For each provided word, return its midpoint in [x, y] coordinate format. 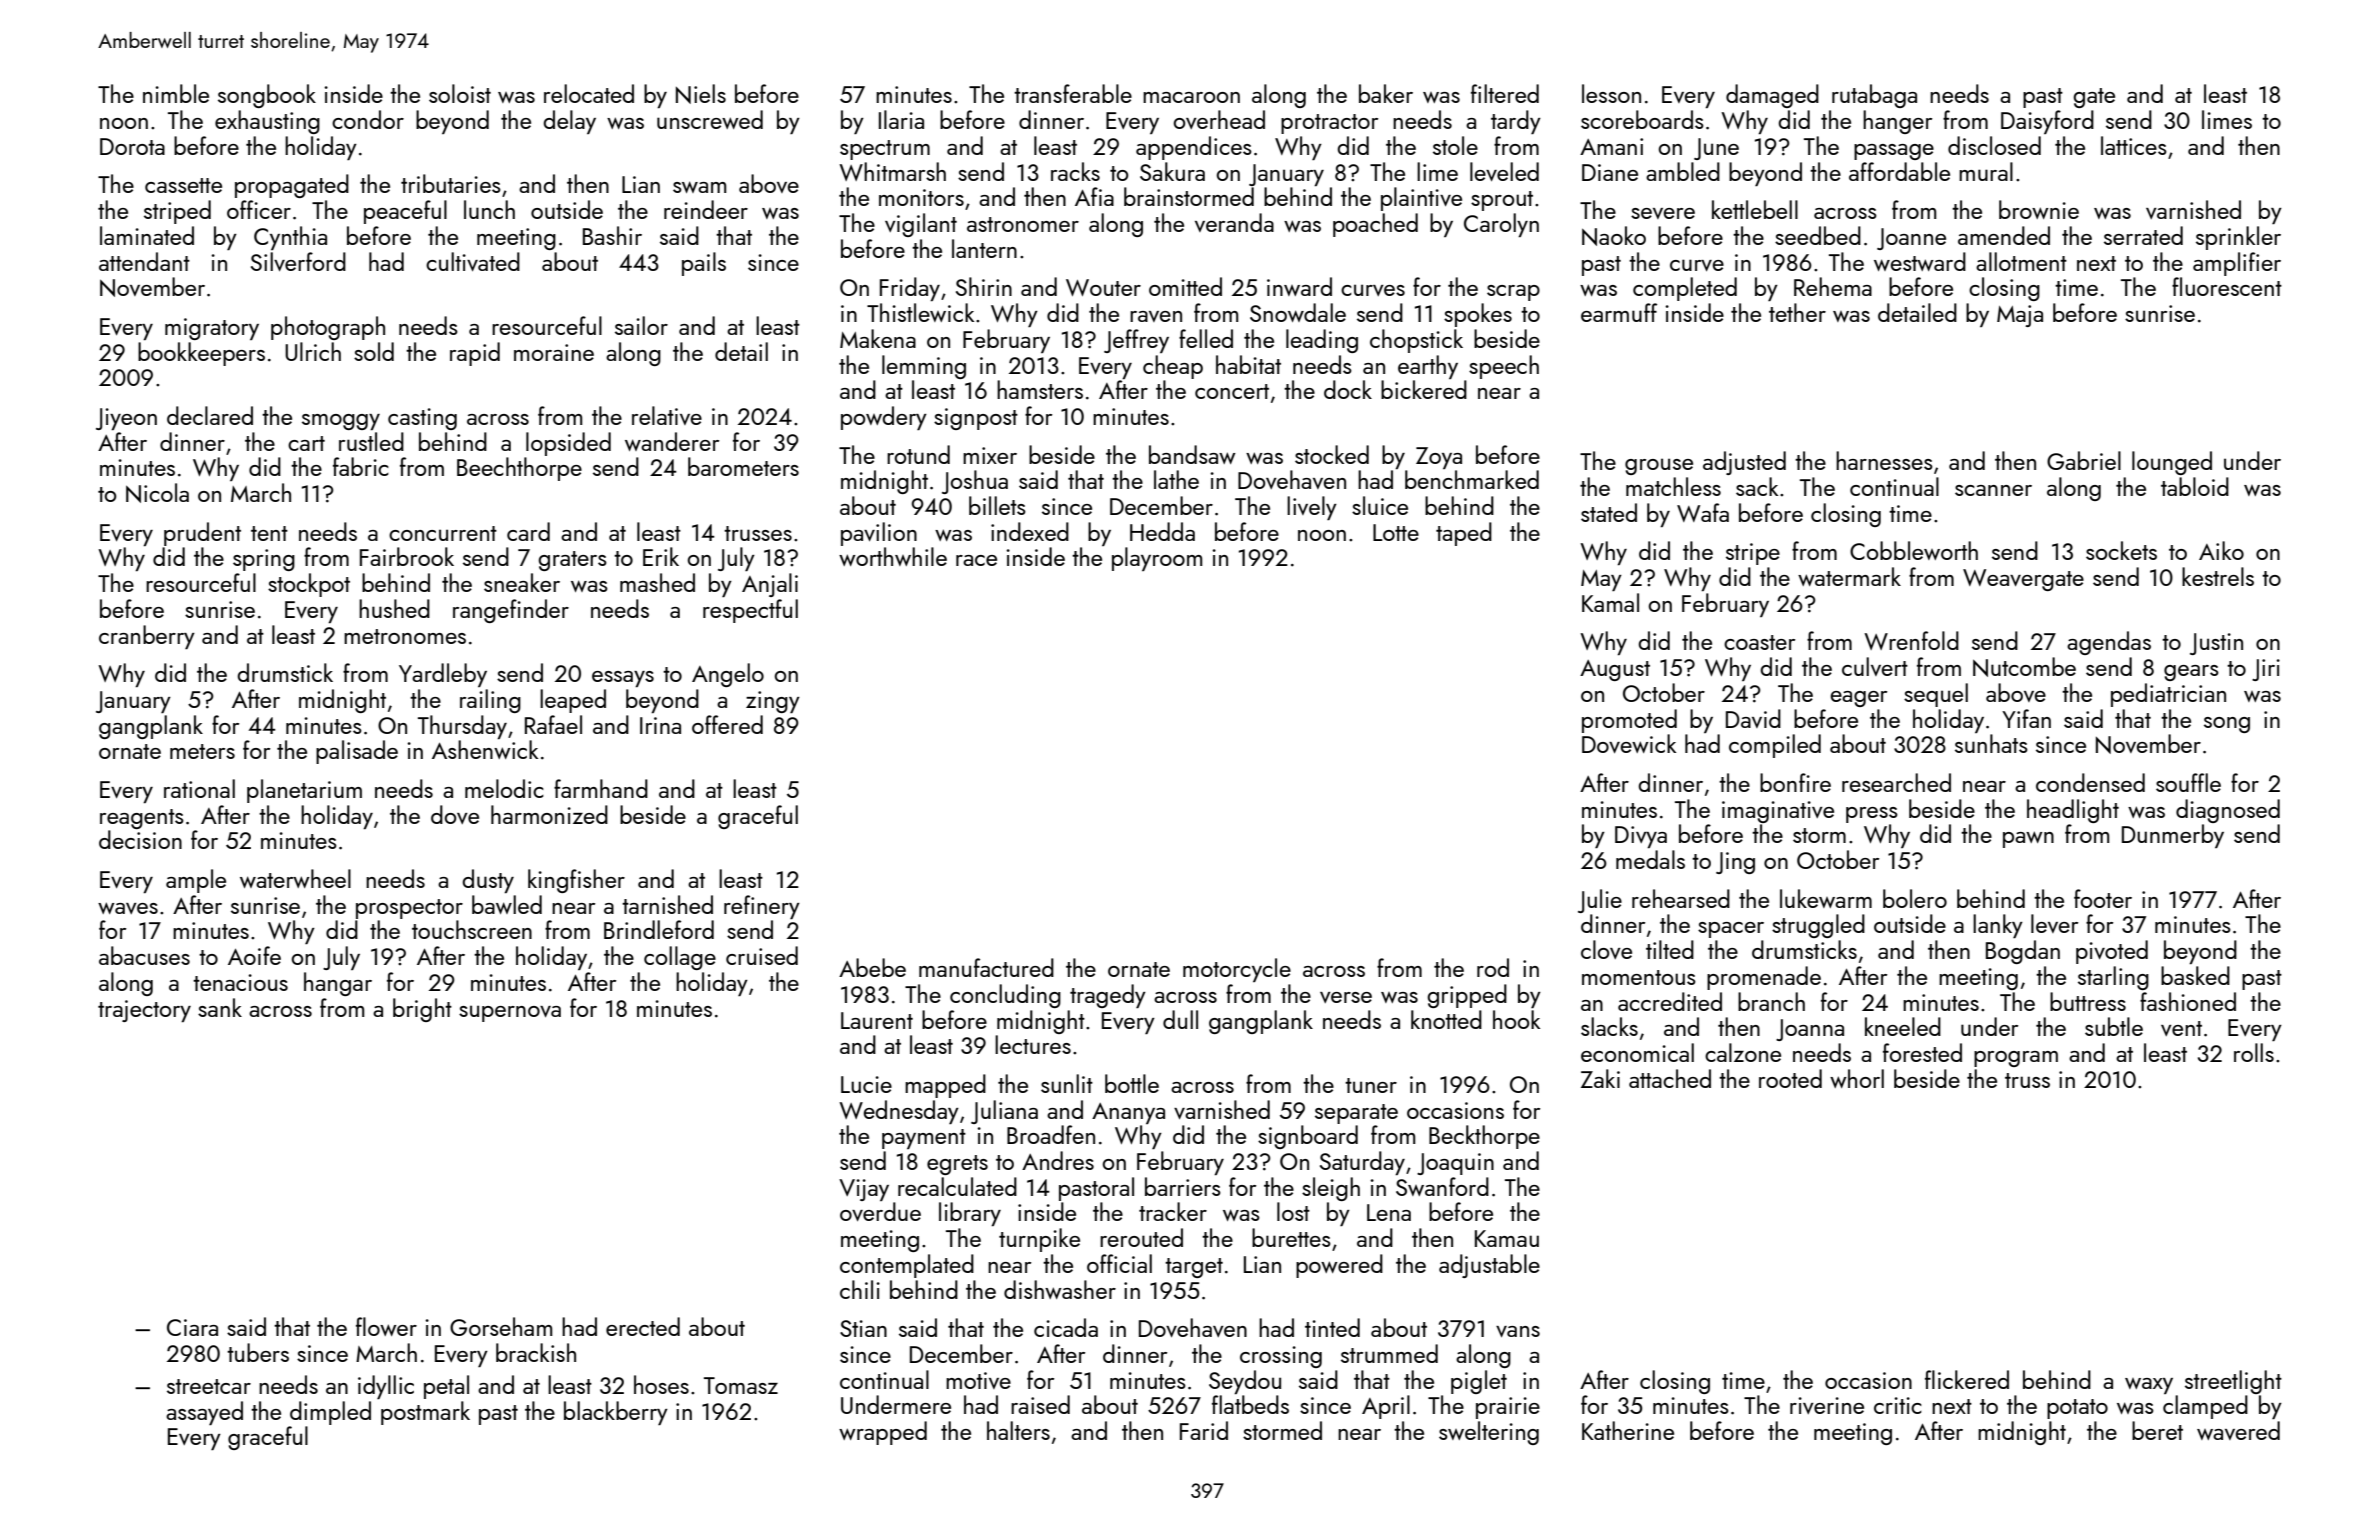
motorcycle [1237, 970]
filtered [1505, 93]
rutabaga [1874, 96]
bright [422, 1010]
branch [1771, 1001]
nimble [176, 93]
